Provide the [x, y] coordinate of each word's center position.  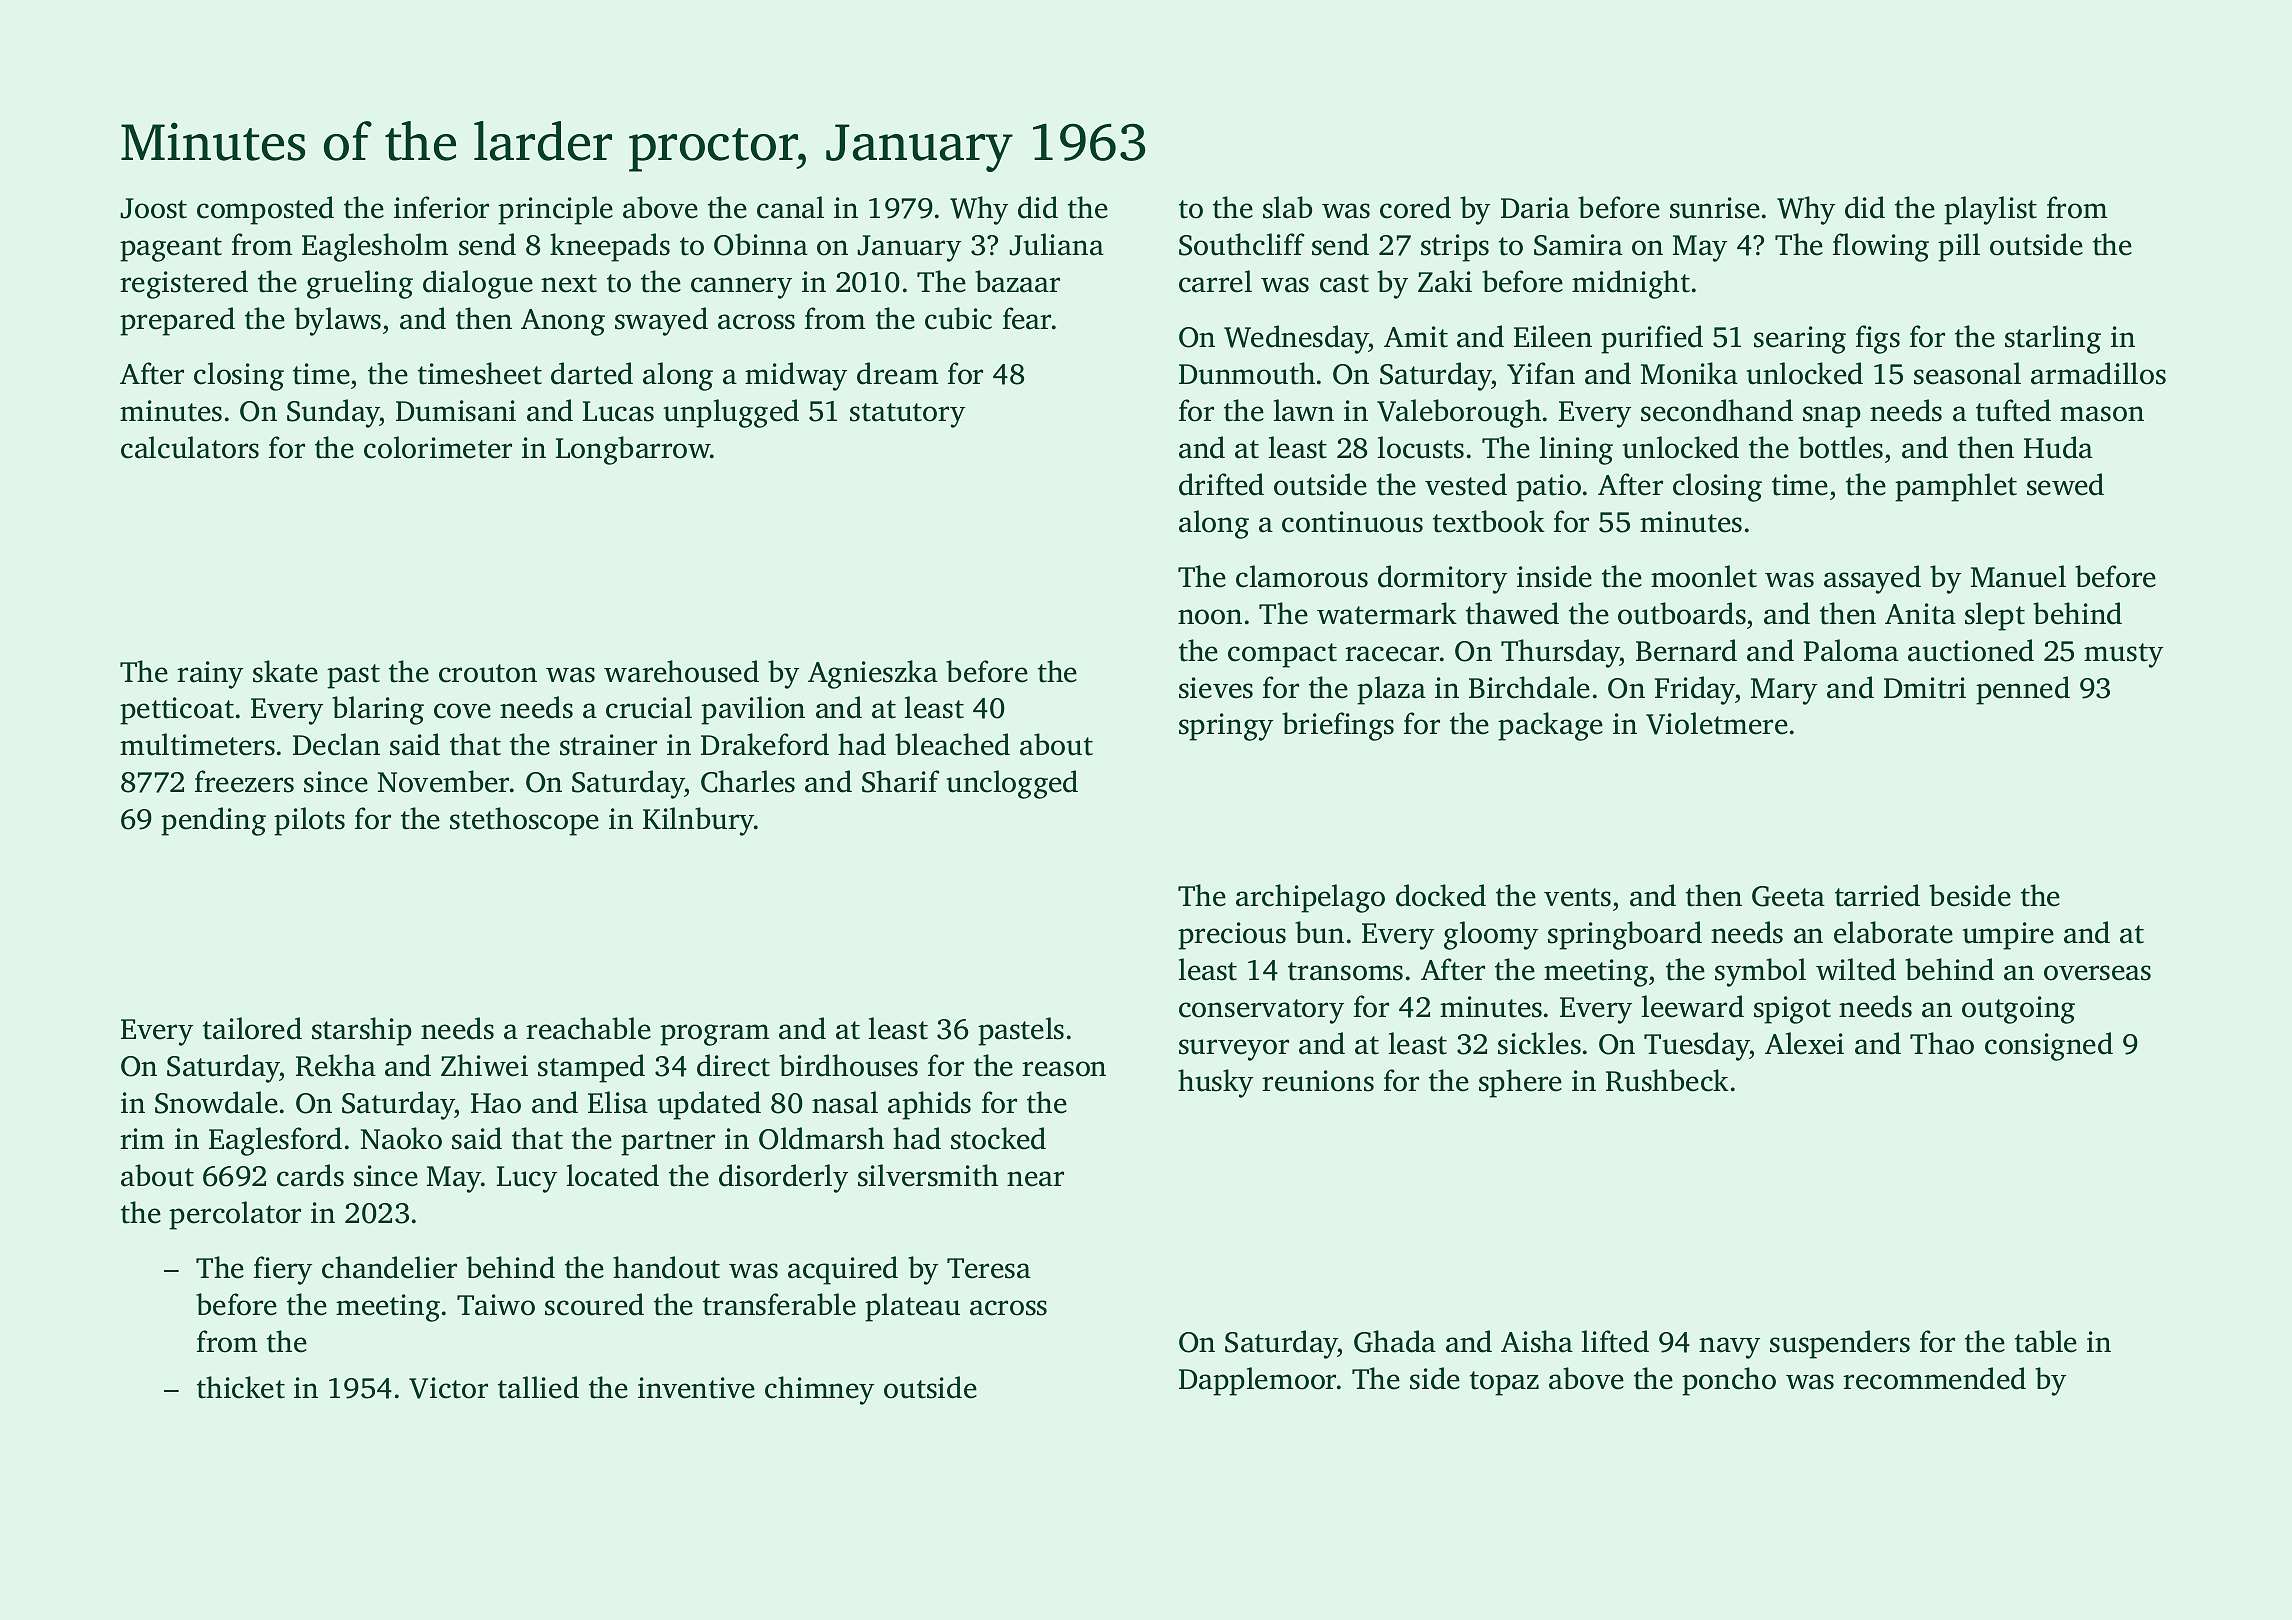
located [613, 1175]
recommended [1934, 1378]
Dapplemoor [1257, 1381]
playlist [1990, 210]
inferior [441, 207]
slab [1287, 207]
